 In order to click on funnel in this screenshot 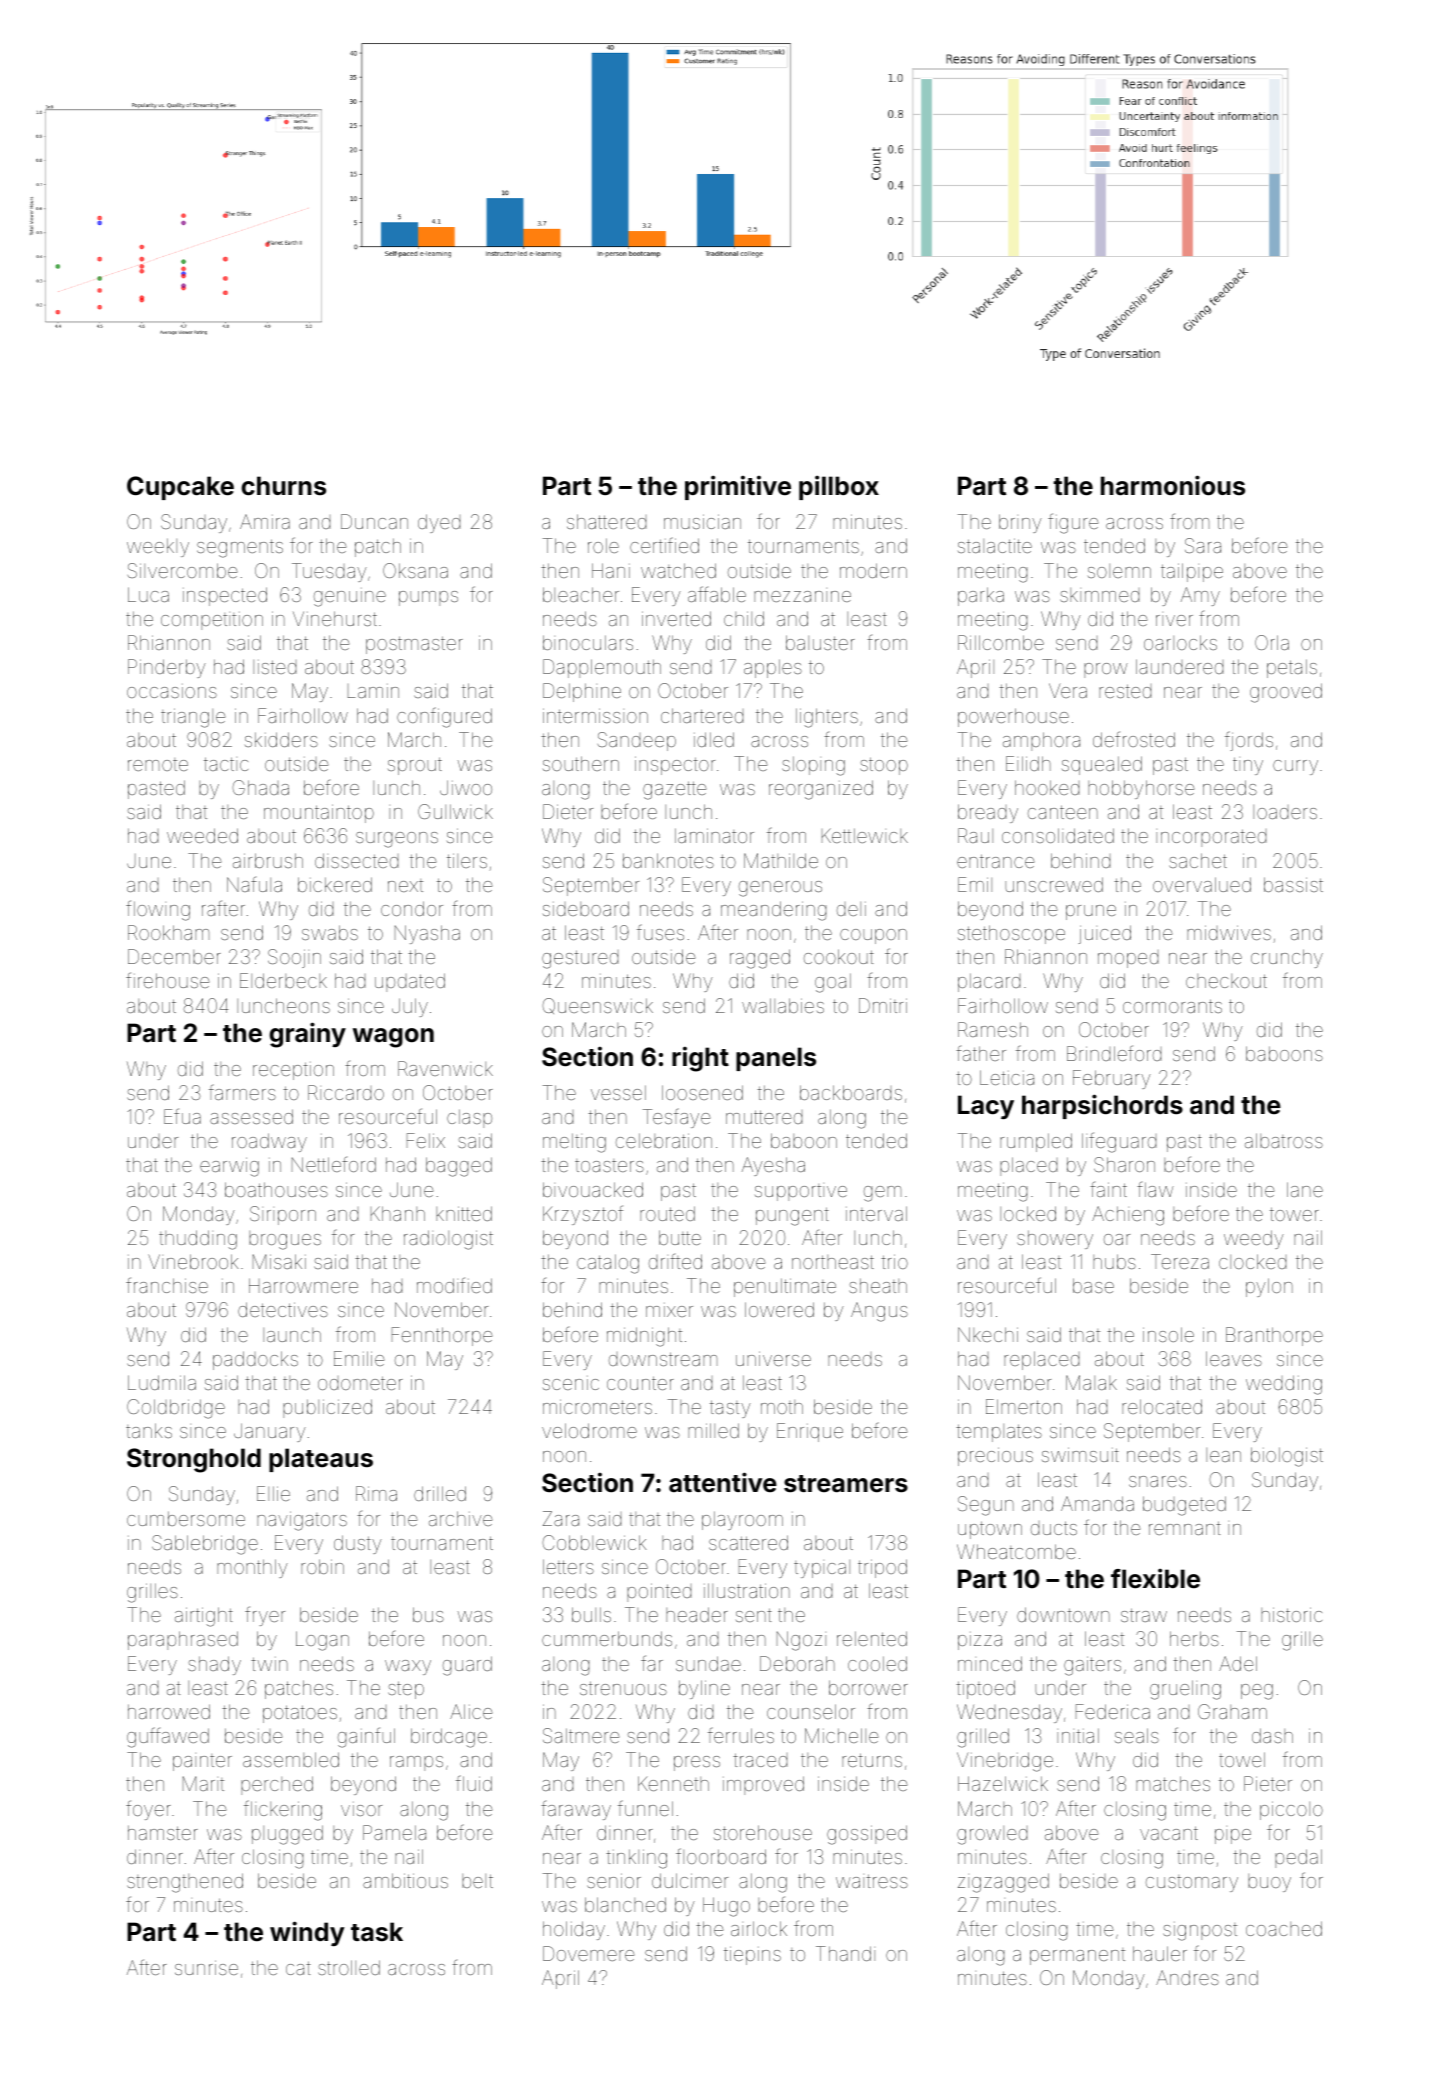, I will do `click(645, 1808)`.
